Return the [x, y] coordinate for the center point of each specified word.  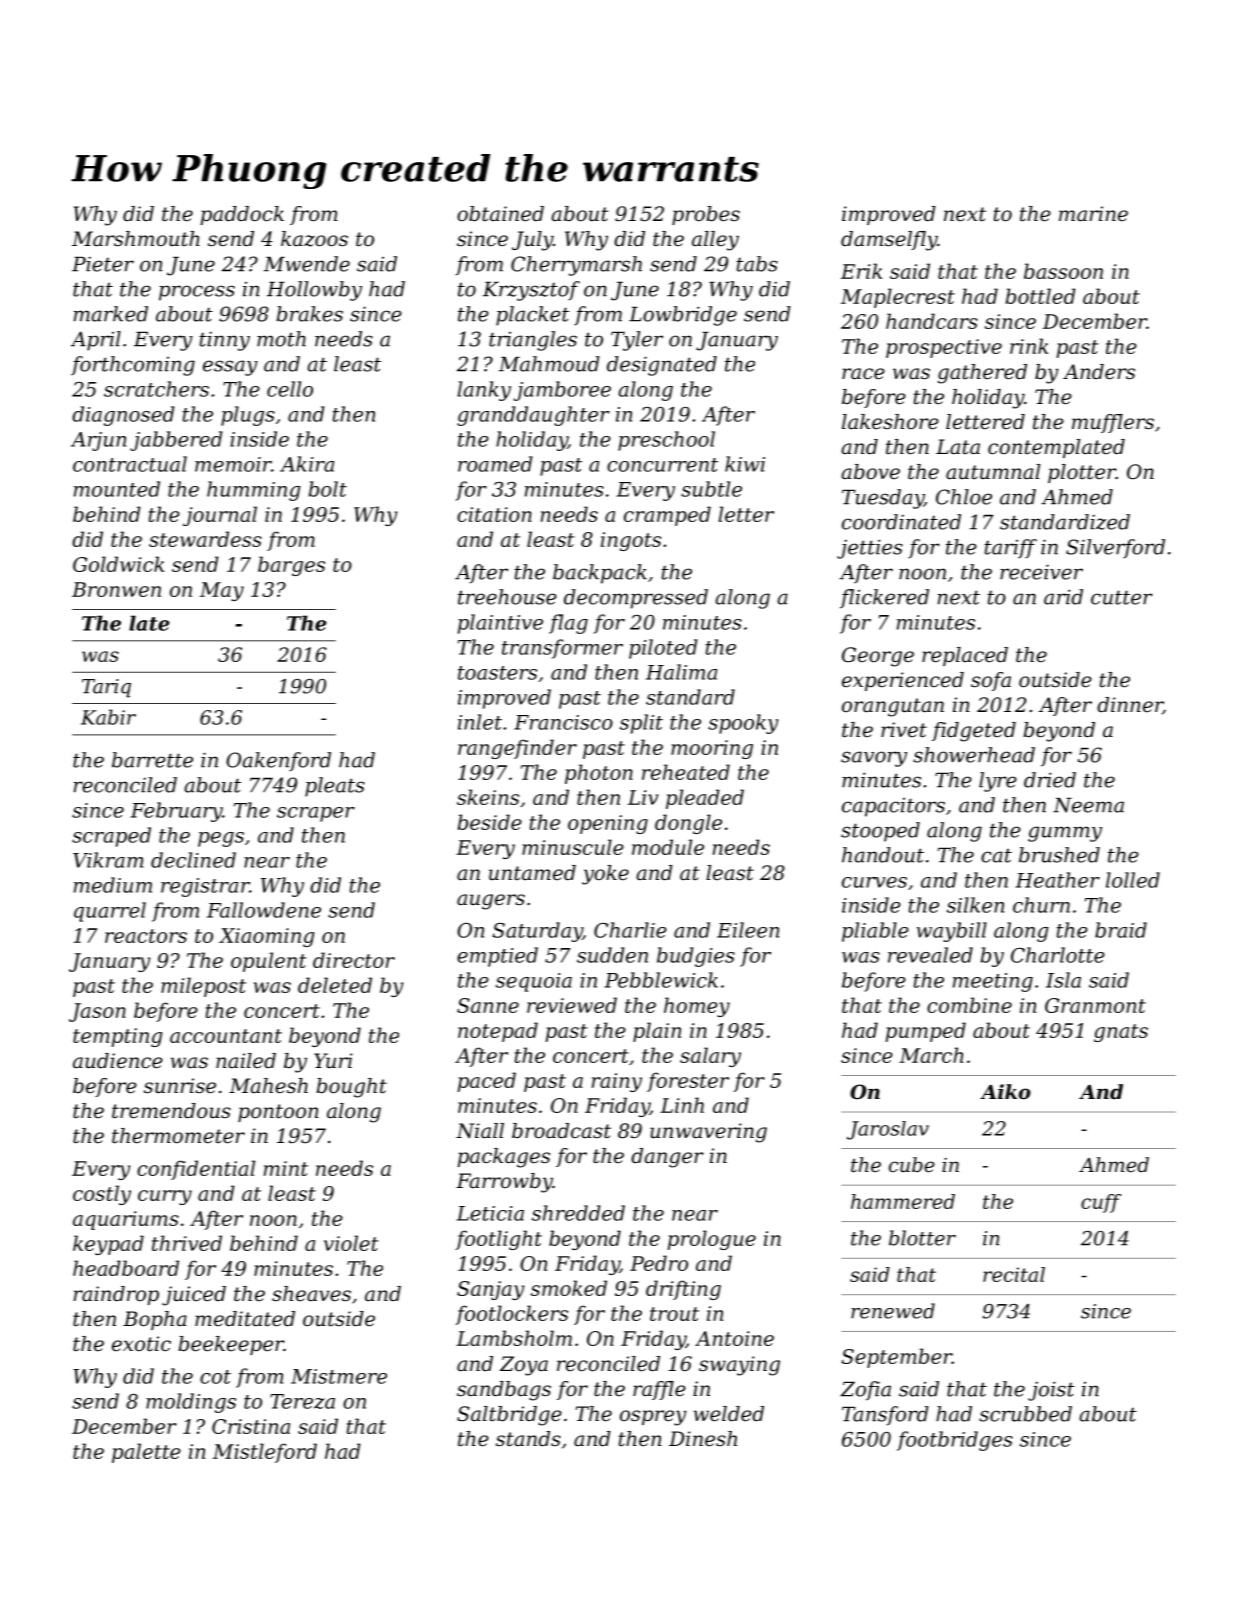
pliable [875, 932]
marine [1093, 214]
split [641, 724]
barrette [152, 760]
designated [662, 366]
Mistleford [265, 1453]
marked [111, 314]
